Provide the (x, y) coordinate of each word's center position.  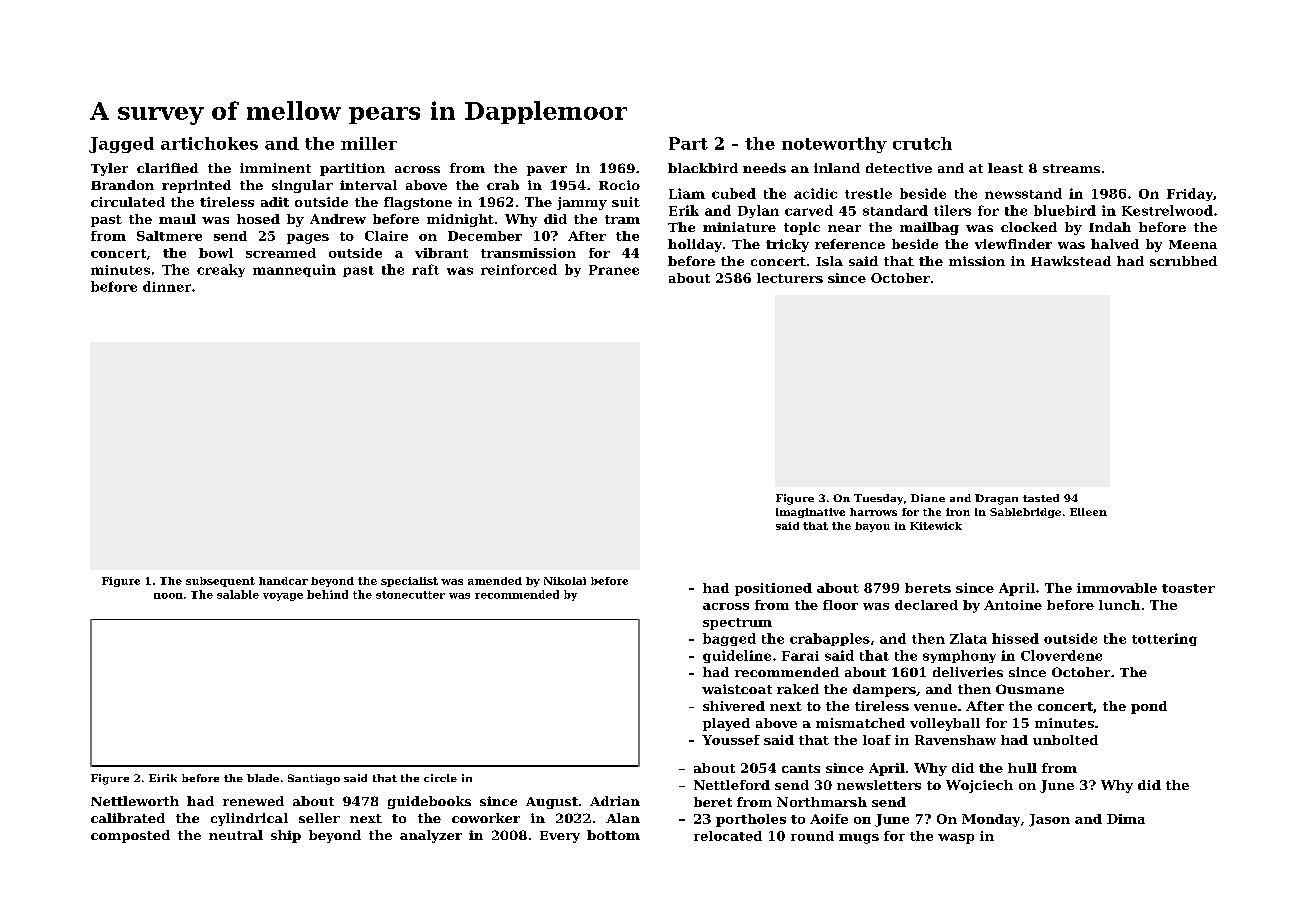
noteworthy (834, 145)
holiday (695, 245)
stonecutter (410, 595)
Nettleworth (135, 801)
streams (1071, 168)
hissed (1015, 638)
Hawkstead (1071, 261)
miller (369, 143)
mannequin (294, 270)
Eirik (163, 778)
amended (495, 581)
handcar (283, 581)
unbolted (1065, 740)
